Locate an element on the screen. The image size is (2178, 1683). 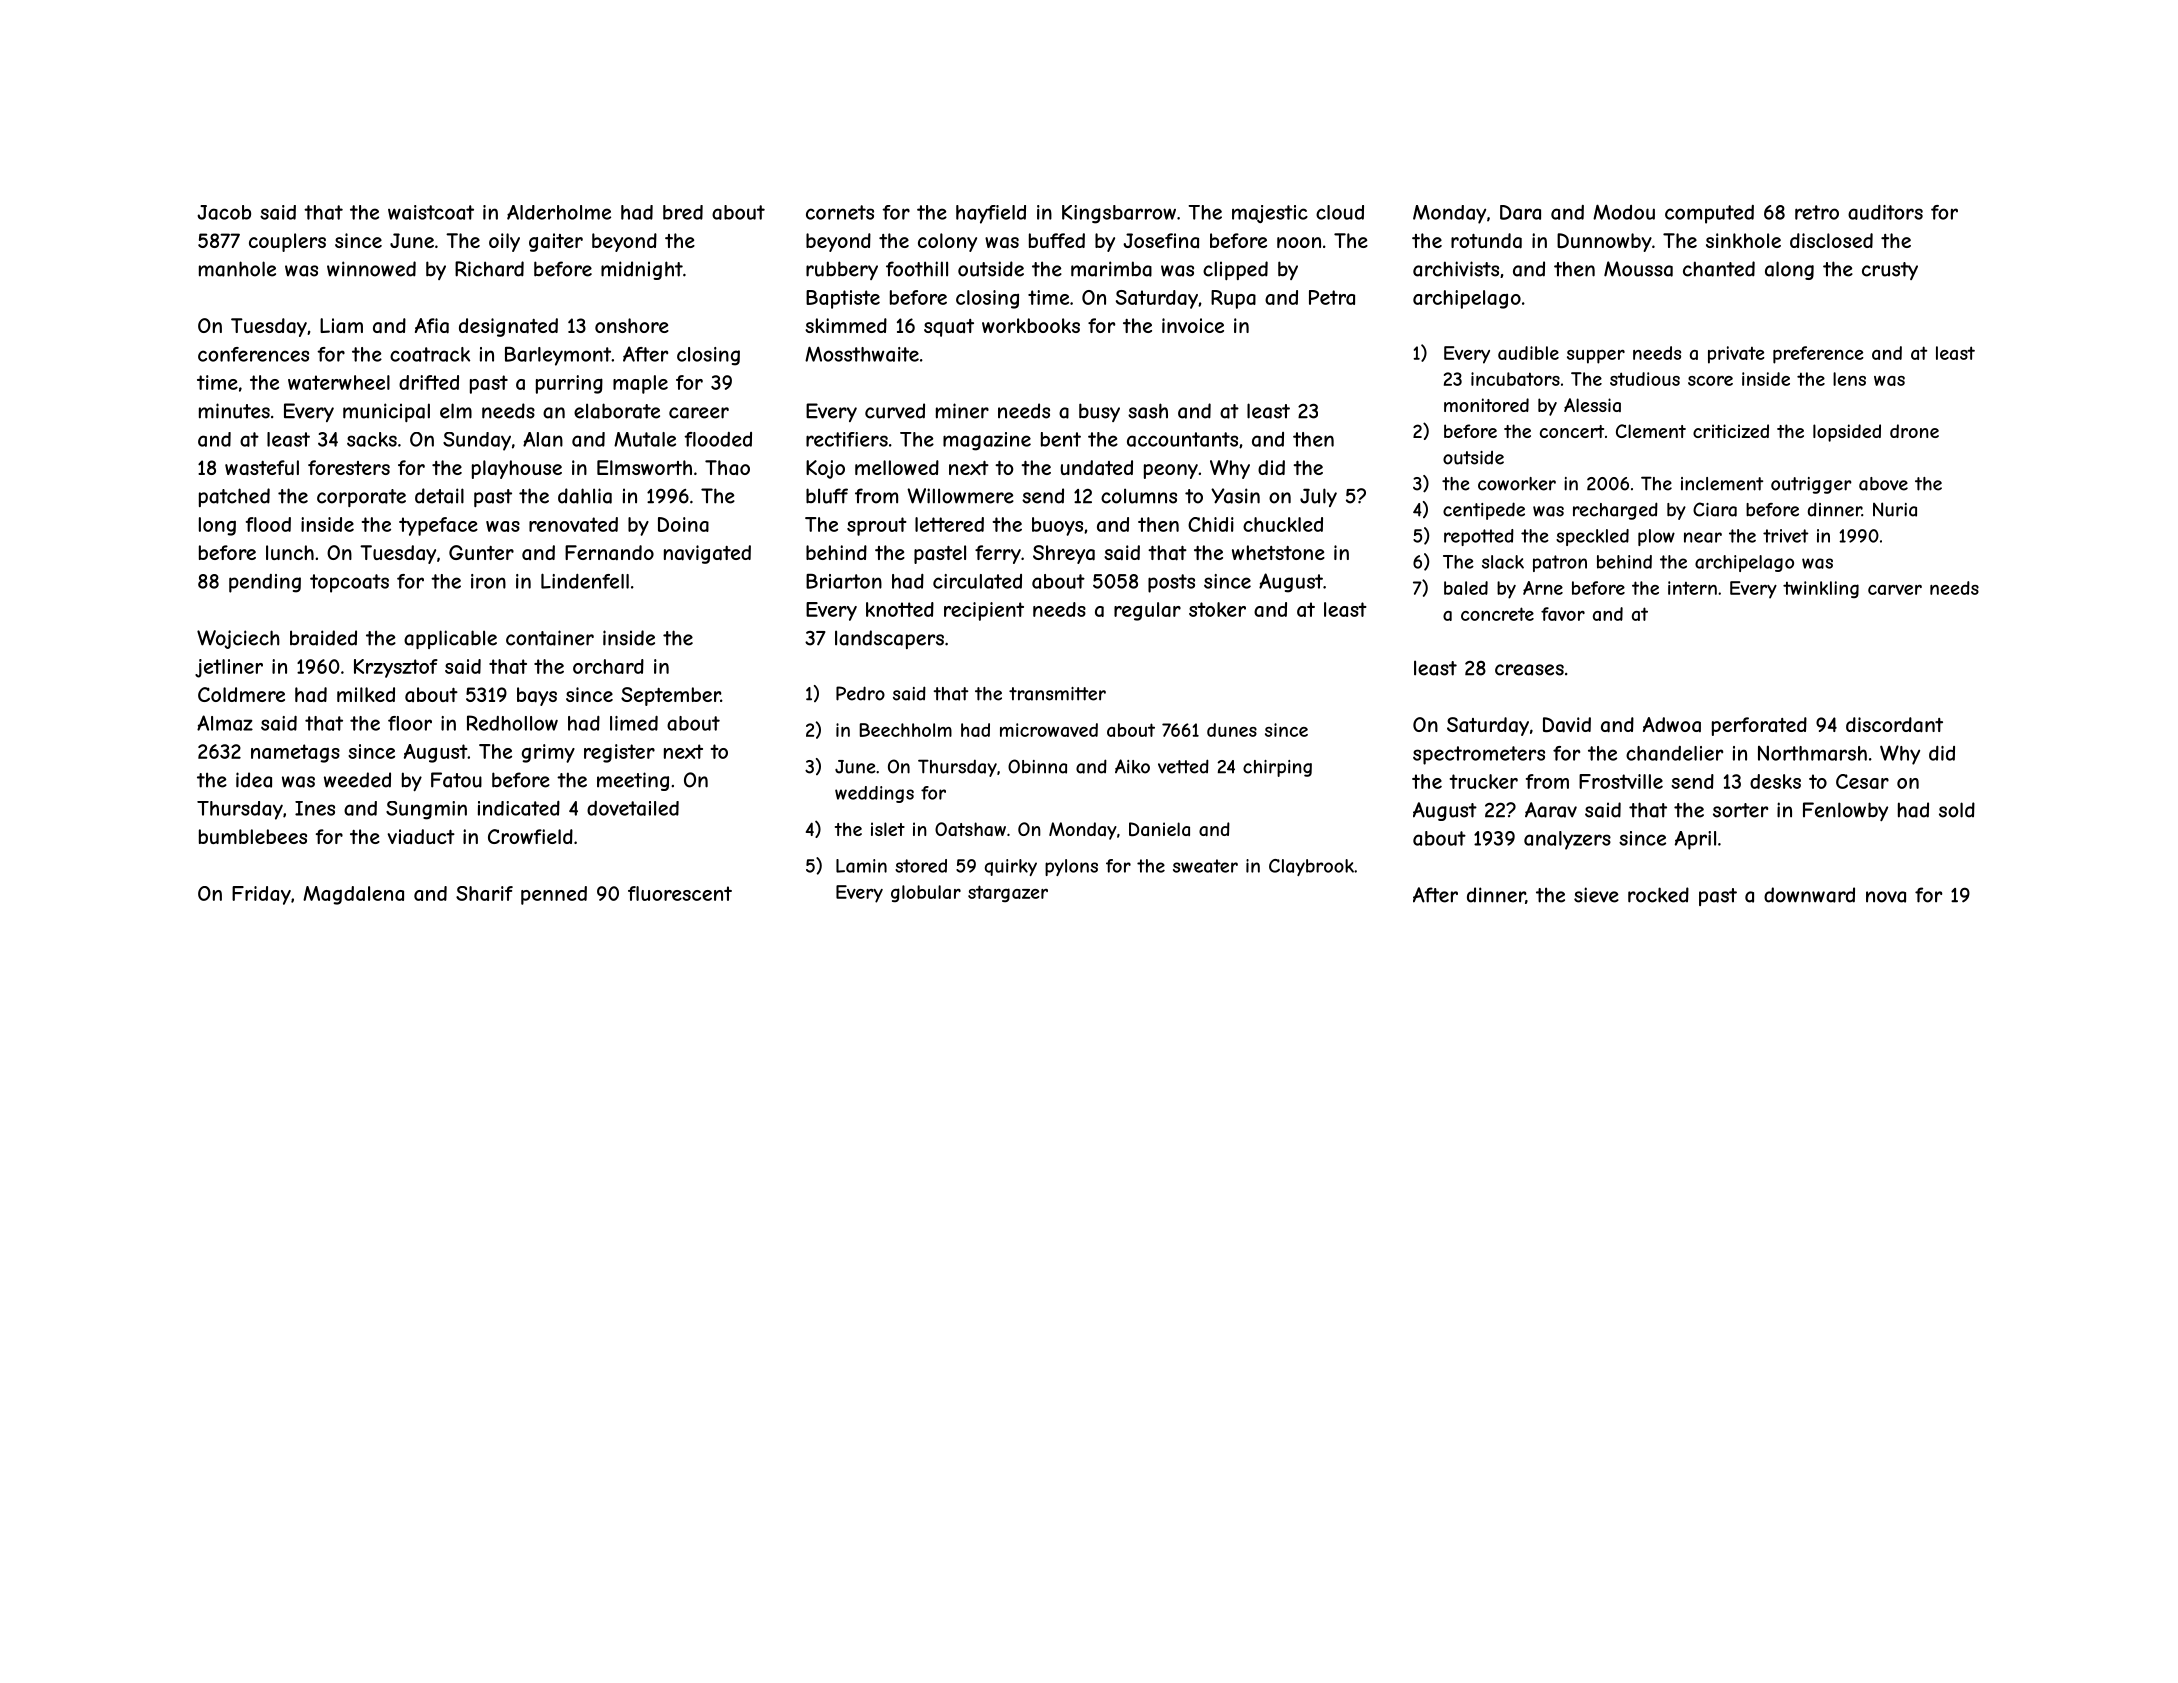
Alderholme is located at coordinates (559, 212).
